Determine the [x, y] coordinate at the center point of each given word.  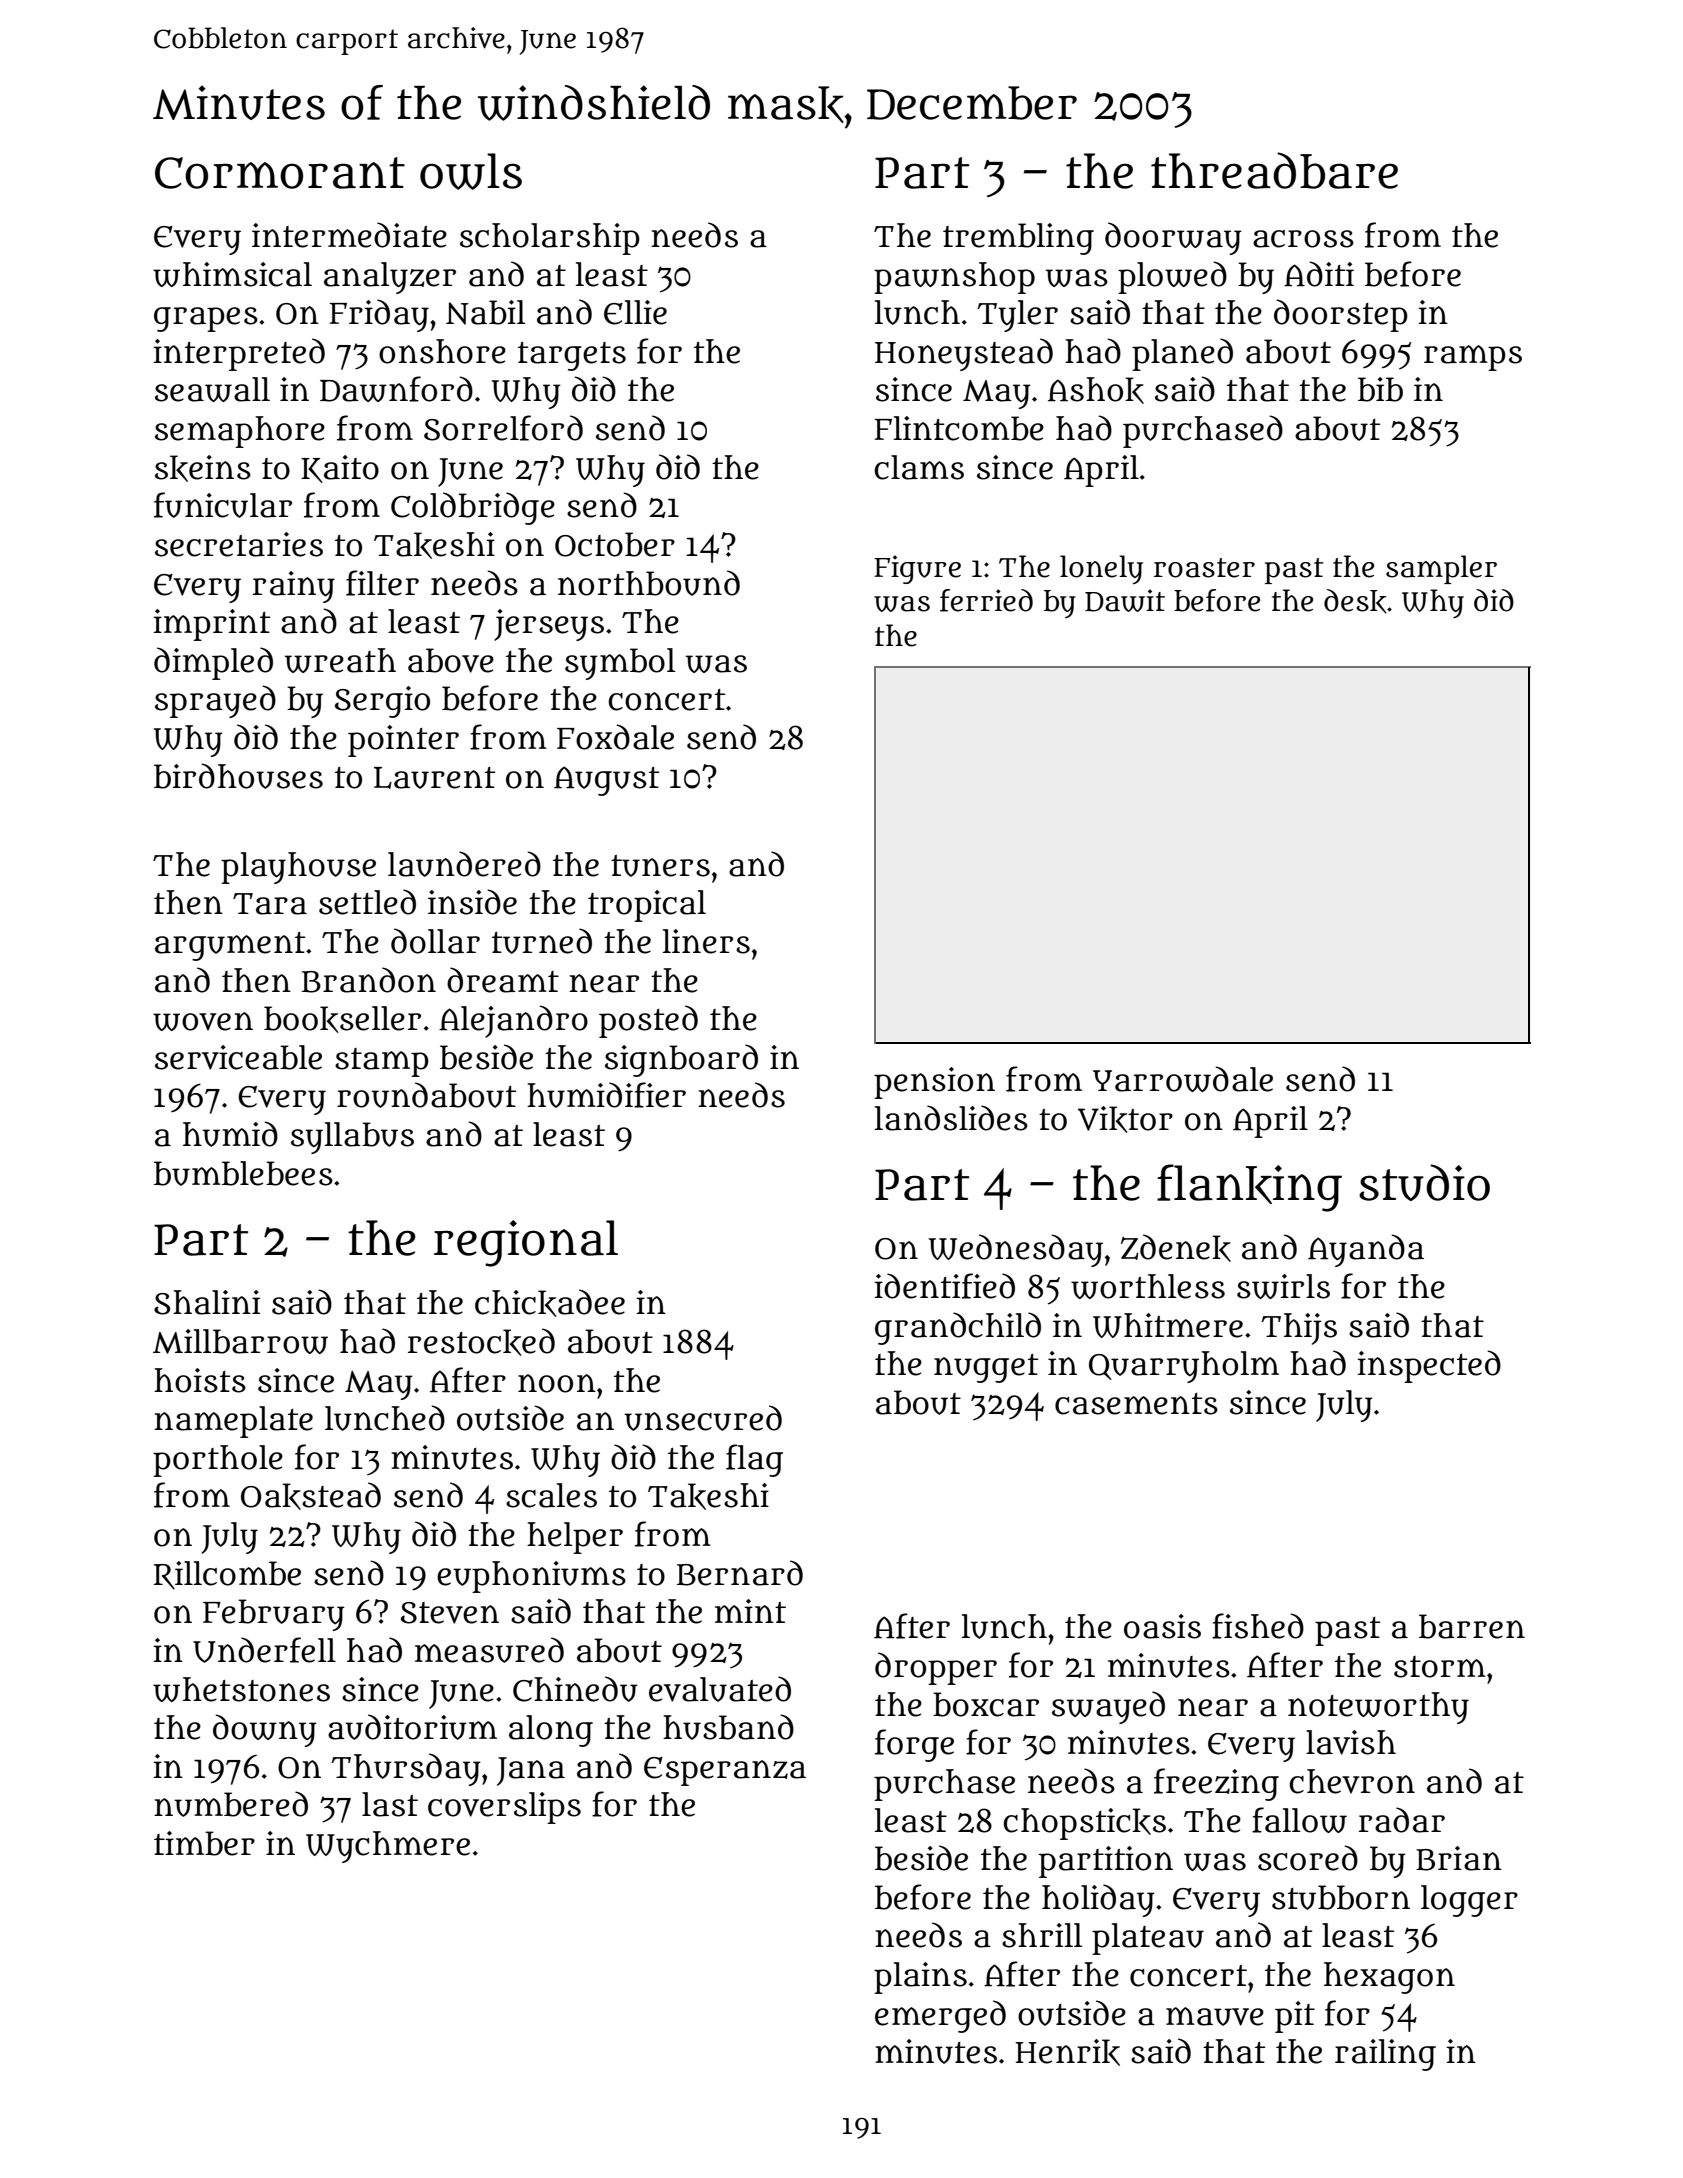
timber [204, 1843]
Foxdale [615, 737]
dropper [936, 1668]
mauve [1215, 2016]
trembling [1018, 239]
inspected [1429, 1366]
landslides [951, 1118]
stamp [382, 1062]
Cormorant [280, 173]
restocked [481, 1342]
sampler [1441, 569]
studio [1424, 1182]
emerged [940, 2016]
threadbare [1274, 170]
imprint [211, 625]
